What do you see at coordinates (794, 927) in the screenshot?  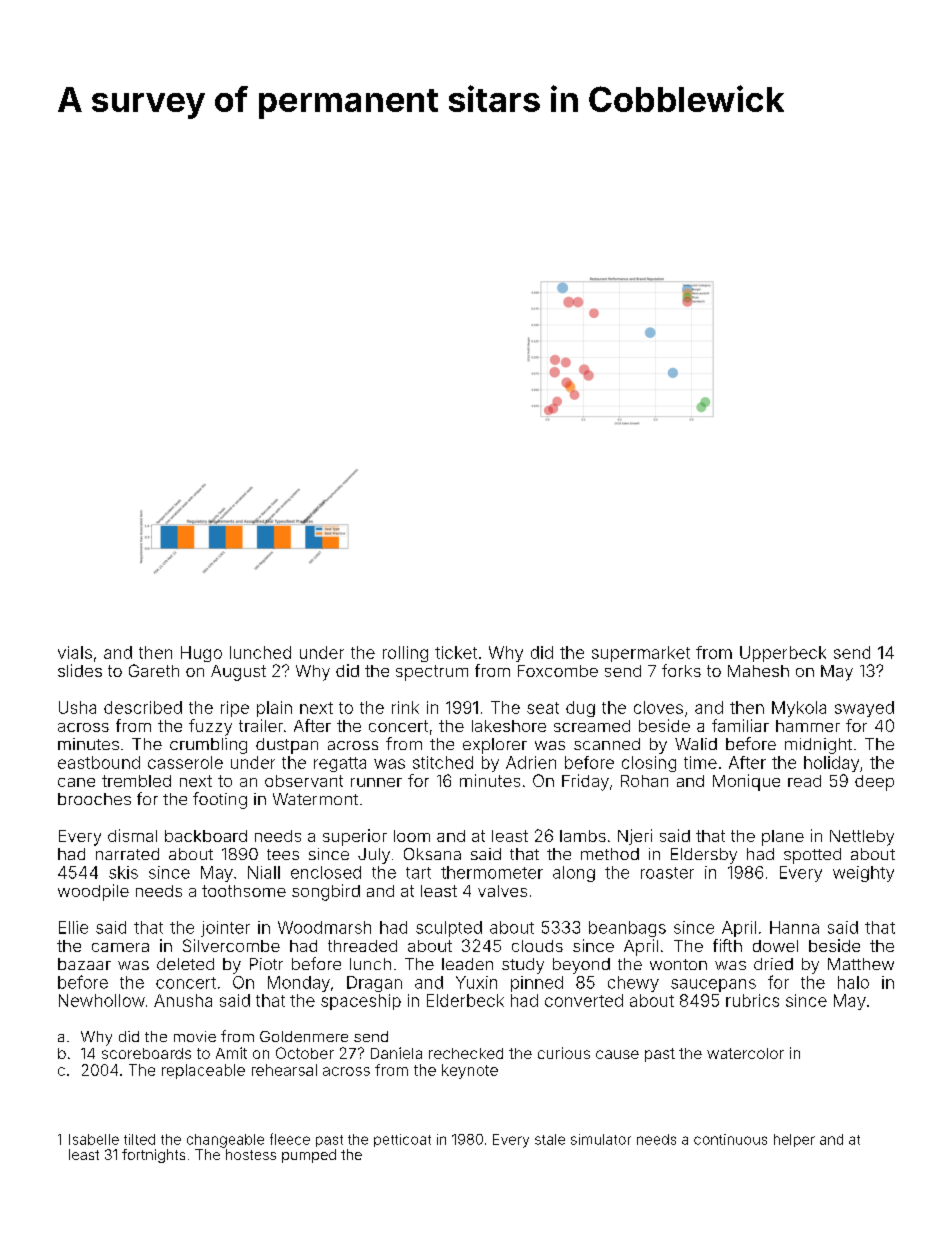 I see `Hanna` at bounding box center [794, 927].
